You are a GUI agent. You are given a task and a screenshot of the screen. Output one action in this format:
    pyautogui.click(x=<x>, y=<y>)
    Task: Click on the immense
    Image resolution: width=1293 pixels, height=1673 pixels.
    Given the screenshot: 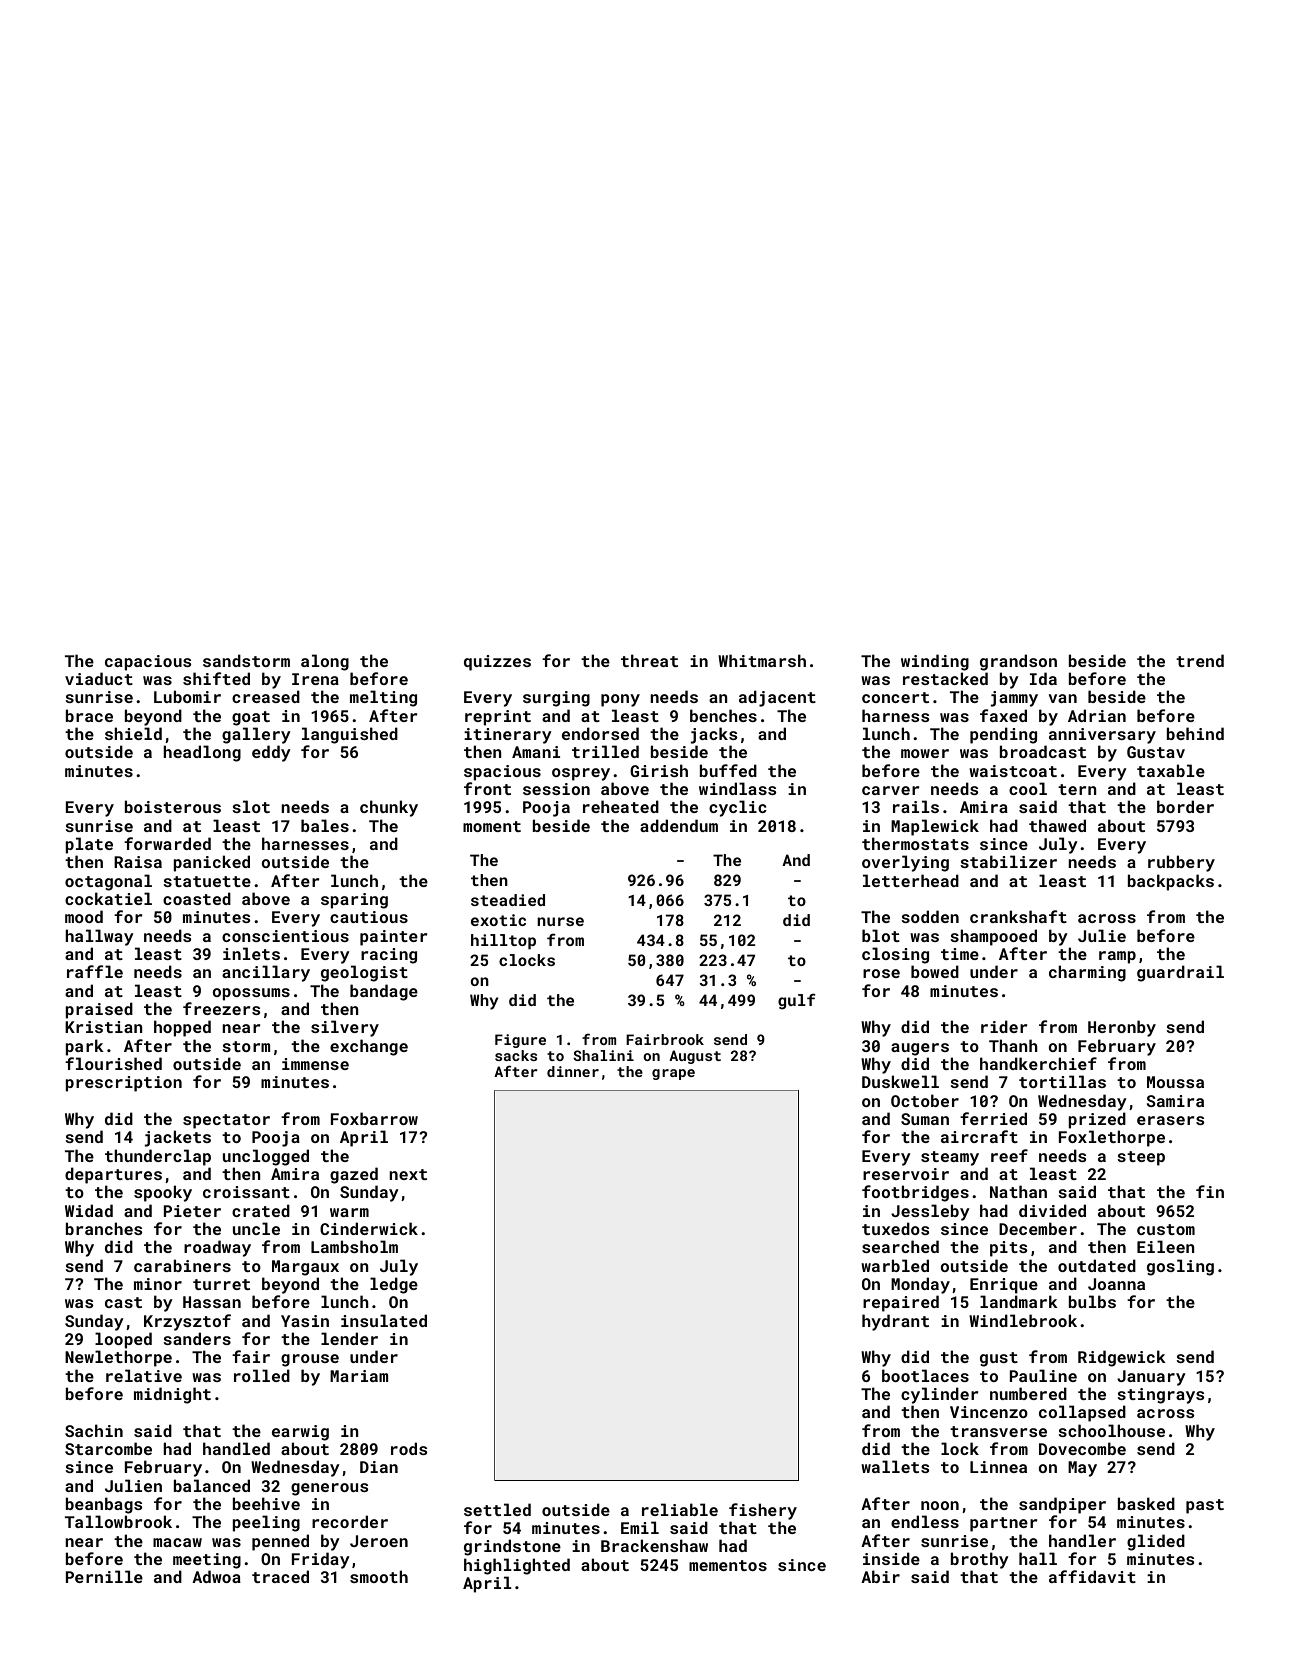 What is the action you would take?
    pyautogui.click(x=315, y=1064)
